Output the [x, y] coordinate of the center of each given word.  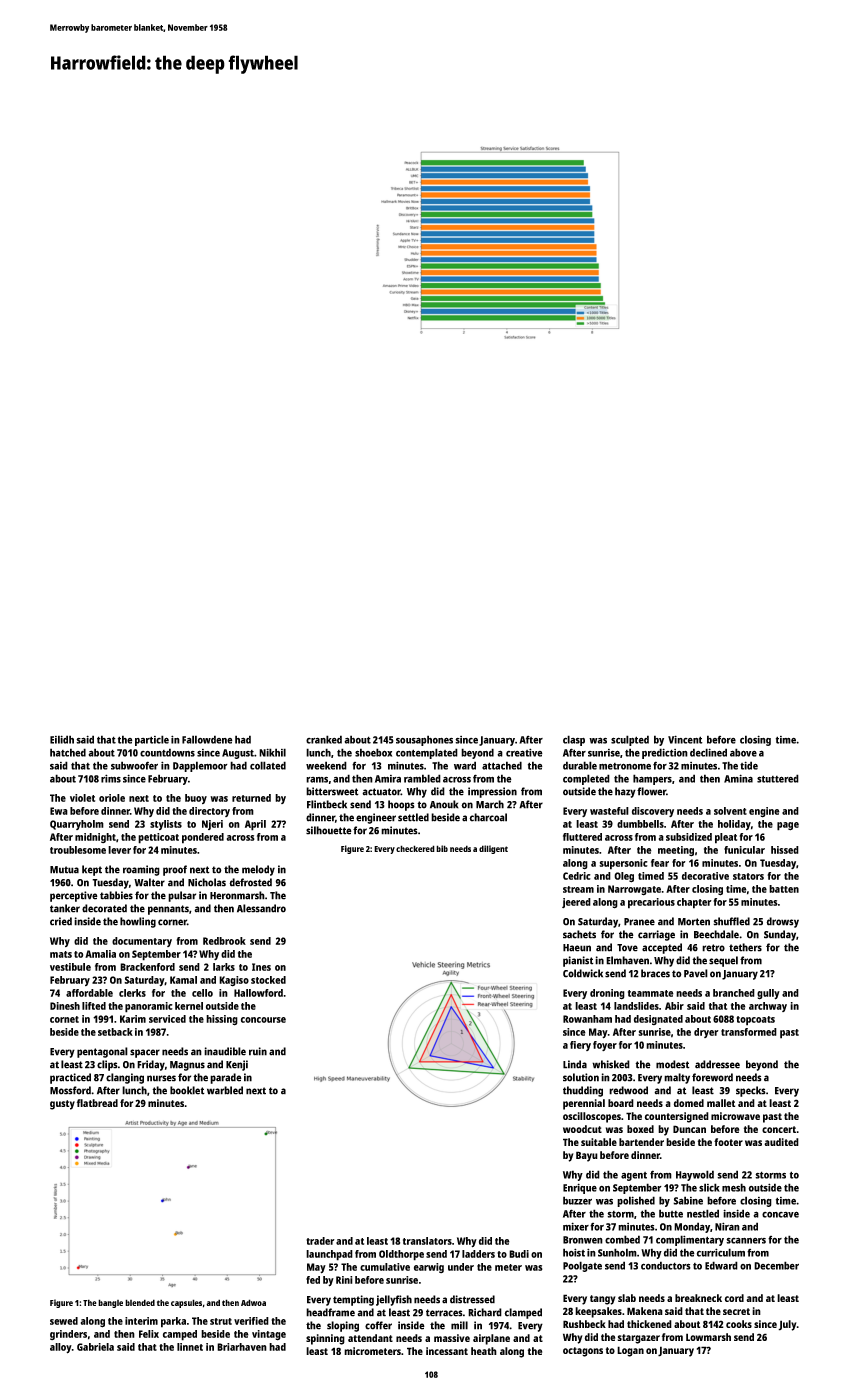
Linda [575, 1064]
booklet [187, 1090]
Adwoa [253, 1302]
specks [751, 1091]
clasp [574, 740]
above [743, 752]
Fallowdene [207, 739]
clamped [523, 1313]
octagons [583, 1352]
